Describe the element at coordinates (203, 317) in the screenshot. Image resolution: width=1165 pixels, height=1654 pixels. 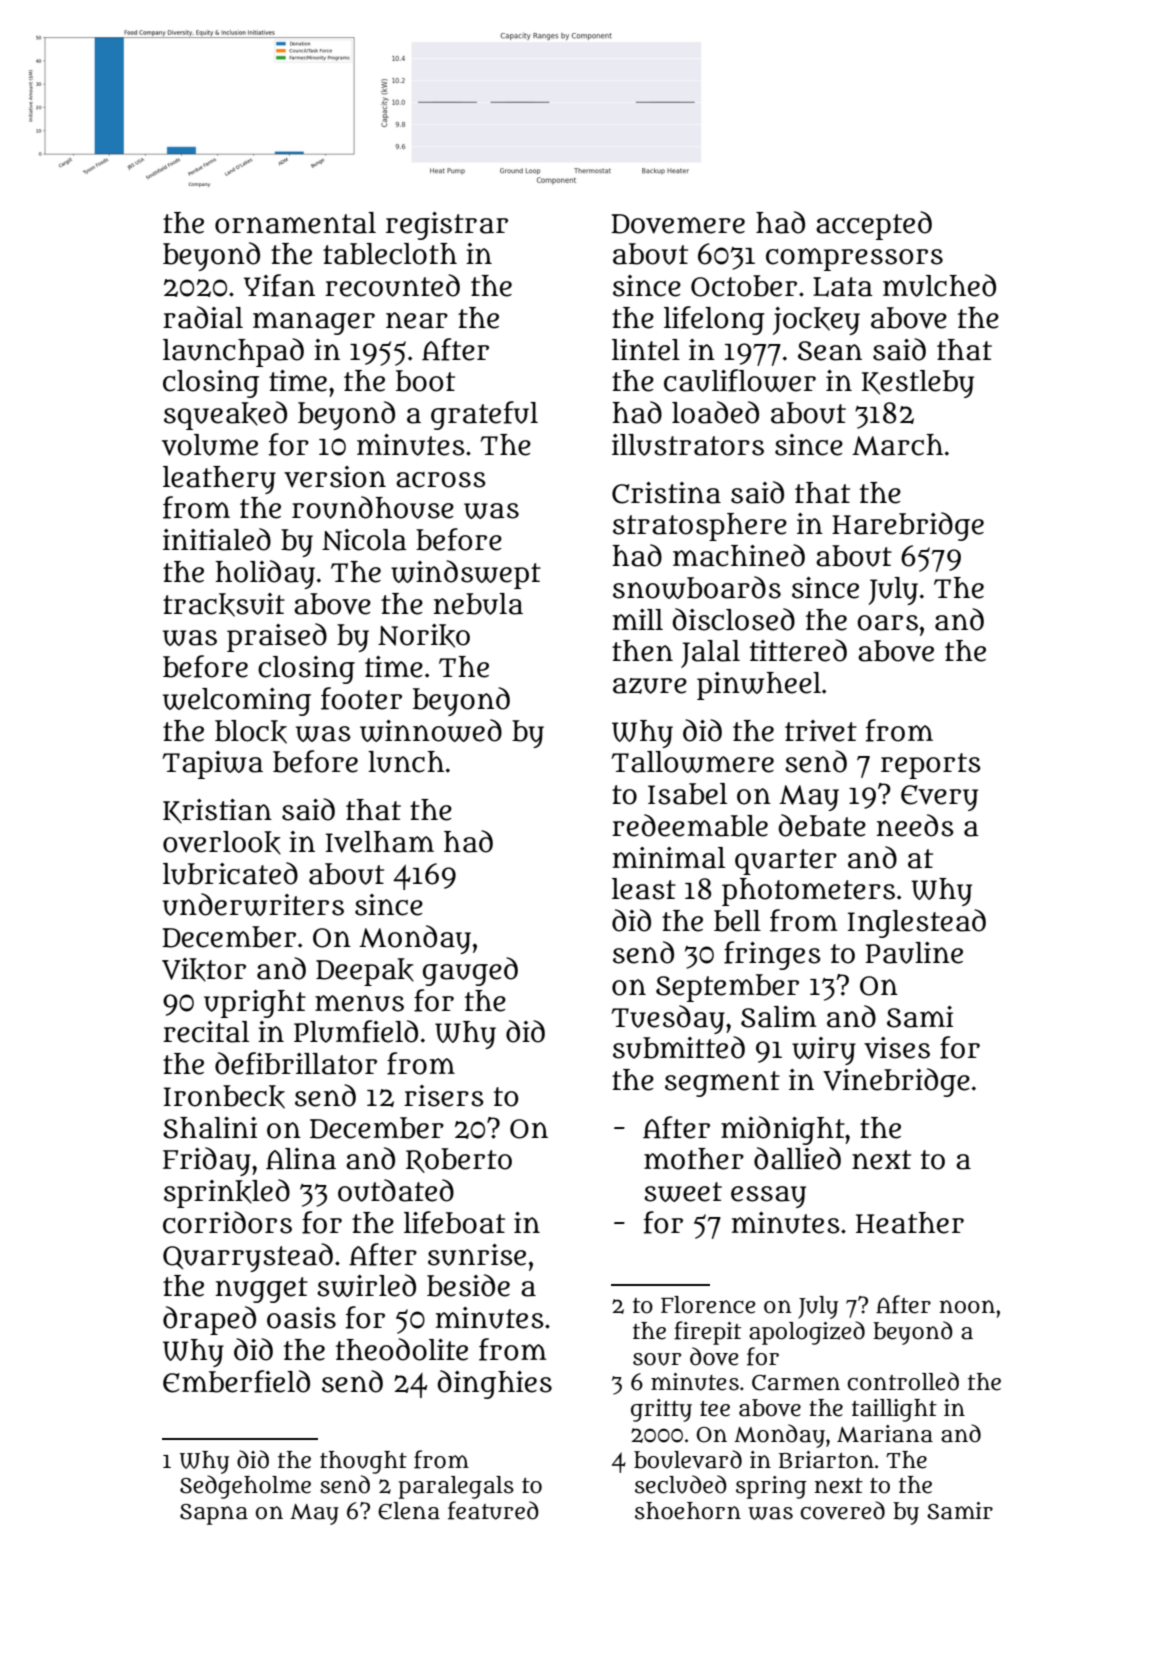
I see `radial` at that location.
